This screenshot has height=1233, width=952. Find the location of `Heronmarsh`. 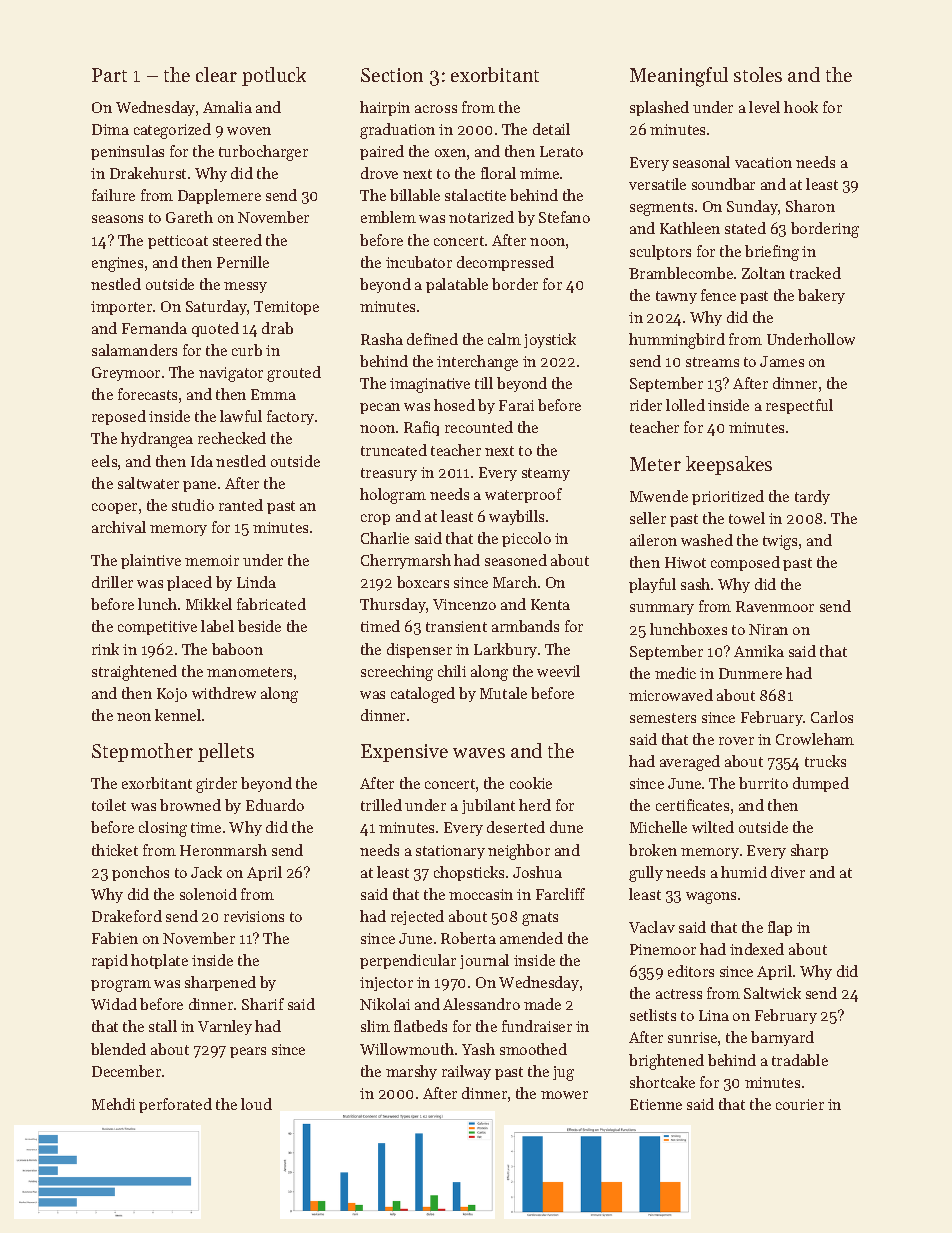

Heronmarsh is located at coordinates (223, 850).
